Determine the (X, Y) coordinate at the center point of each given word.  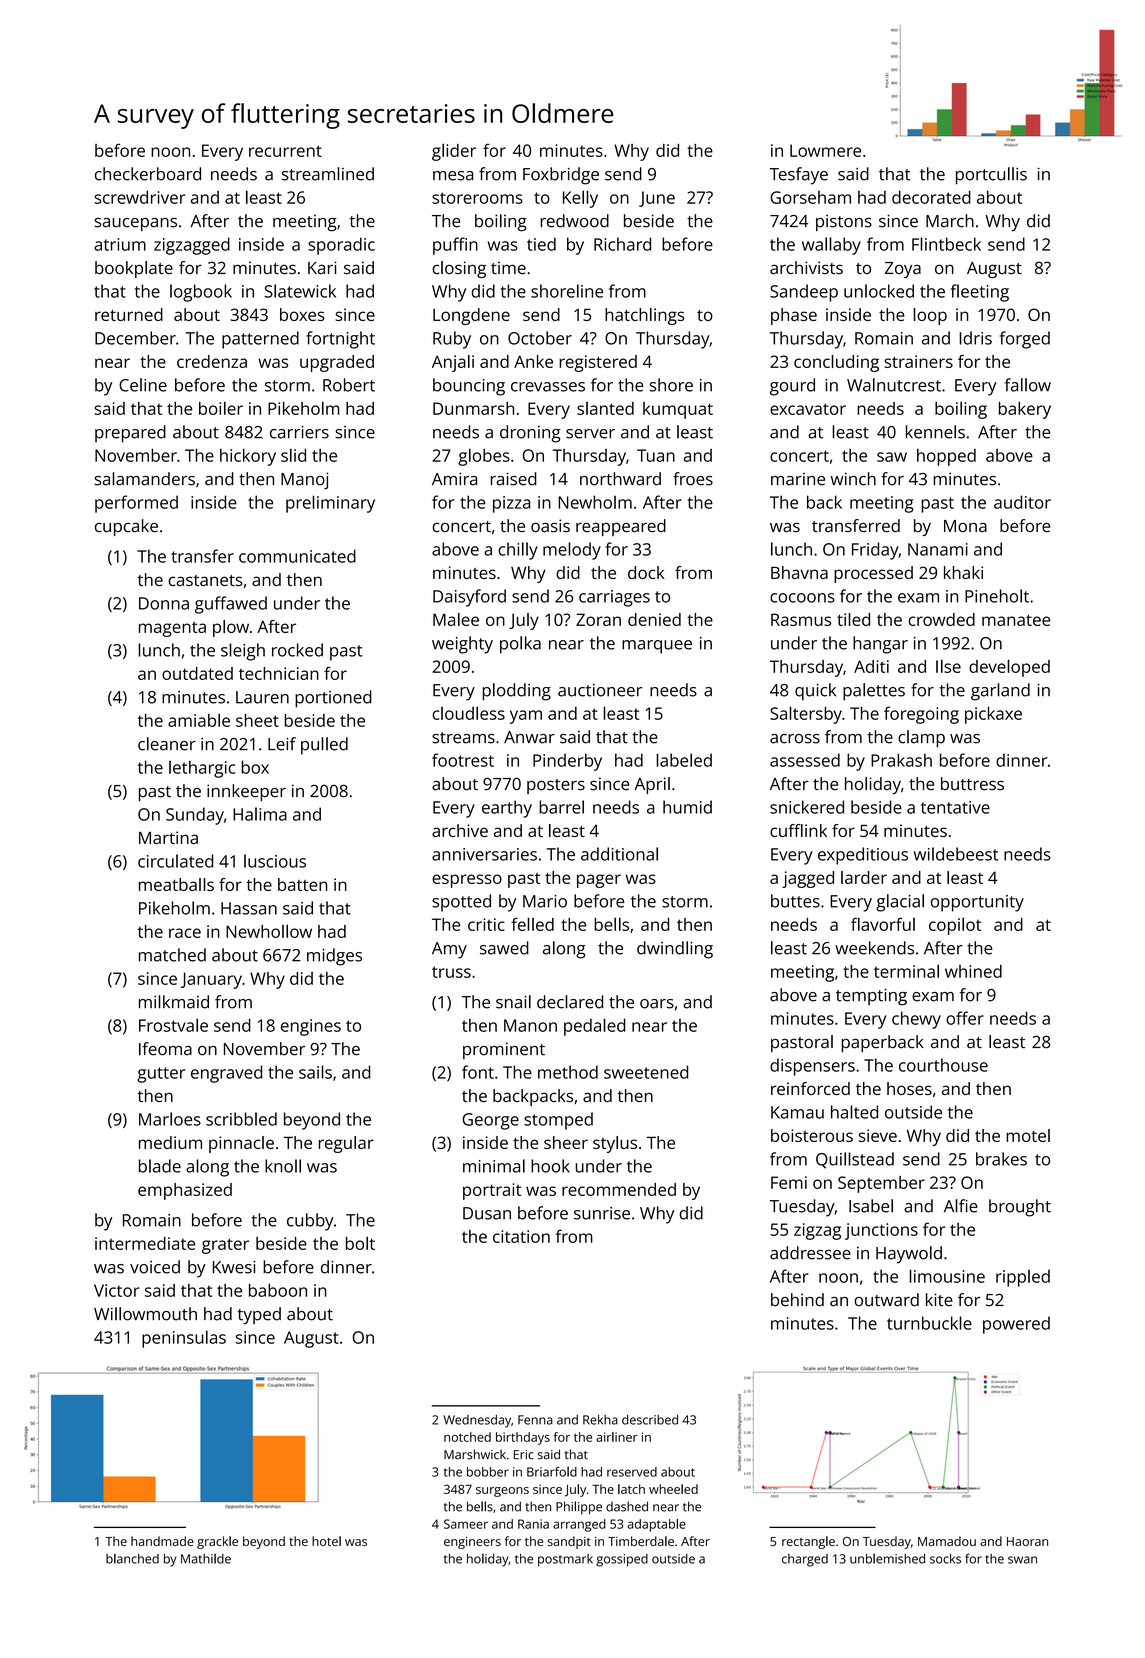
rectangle (808, 1542)
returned (129, 314)
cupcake (126, 527)
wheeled (673, 1489)
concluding (836, 363)
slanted (605, 408)
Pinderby (567, 762)
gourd (792, 387)
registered (598, 363)
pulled (324, 745)
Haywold (909, 1255)
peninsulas (184, 1339)
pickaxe (993, 715)
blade (160, 1166)
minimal (494, 1166)
